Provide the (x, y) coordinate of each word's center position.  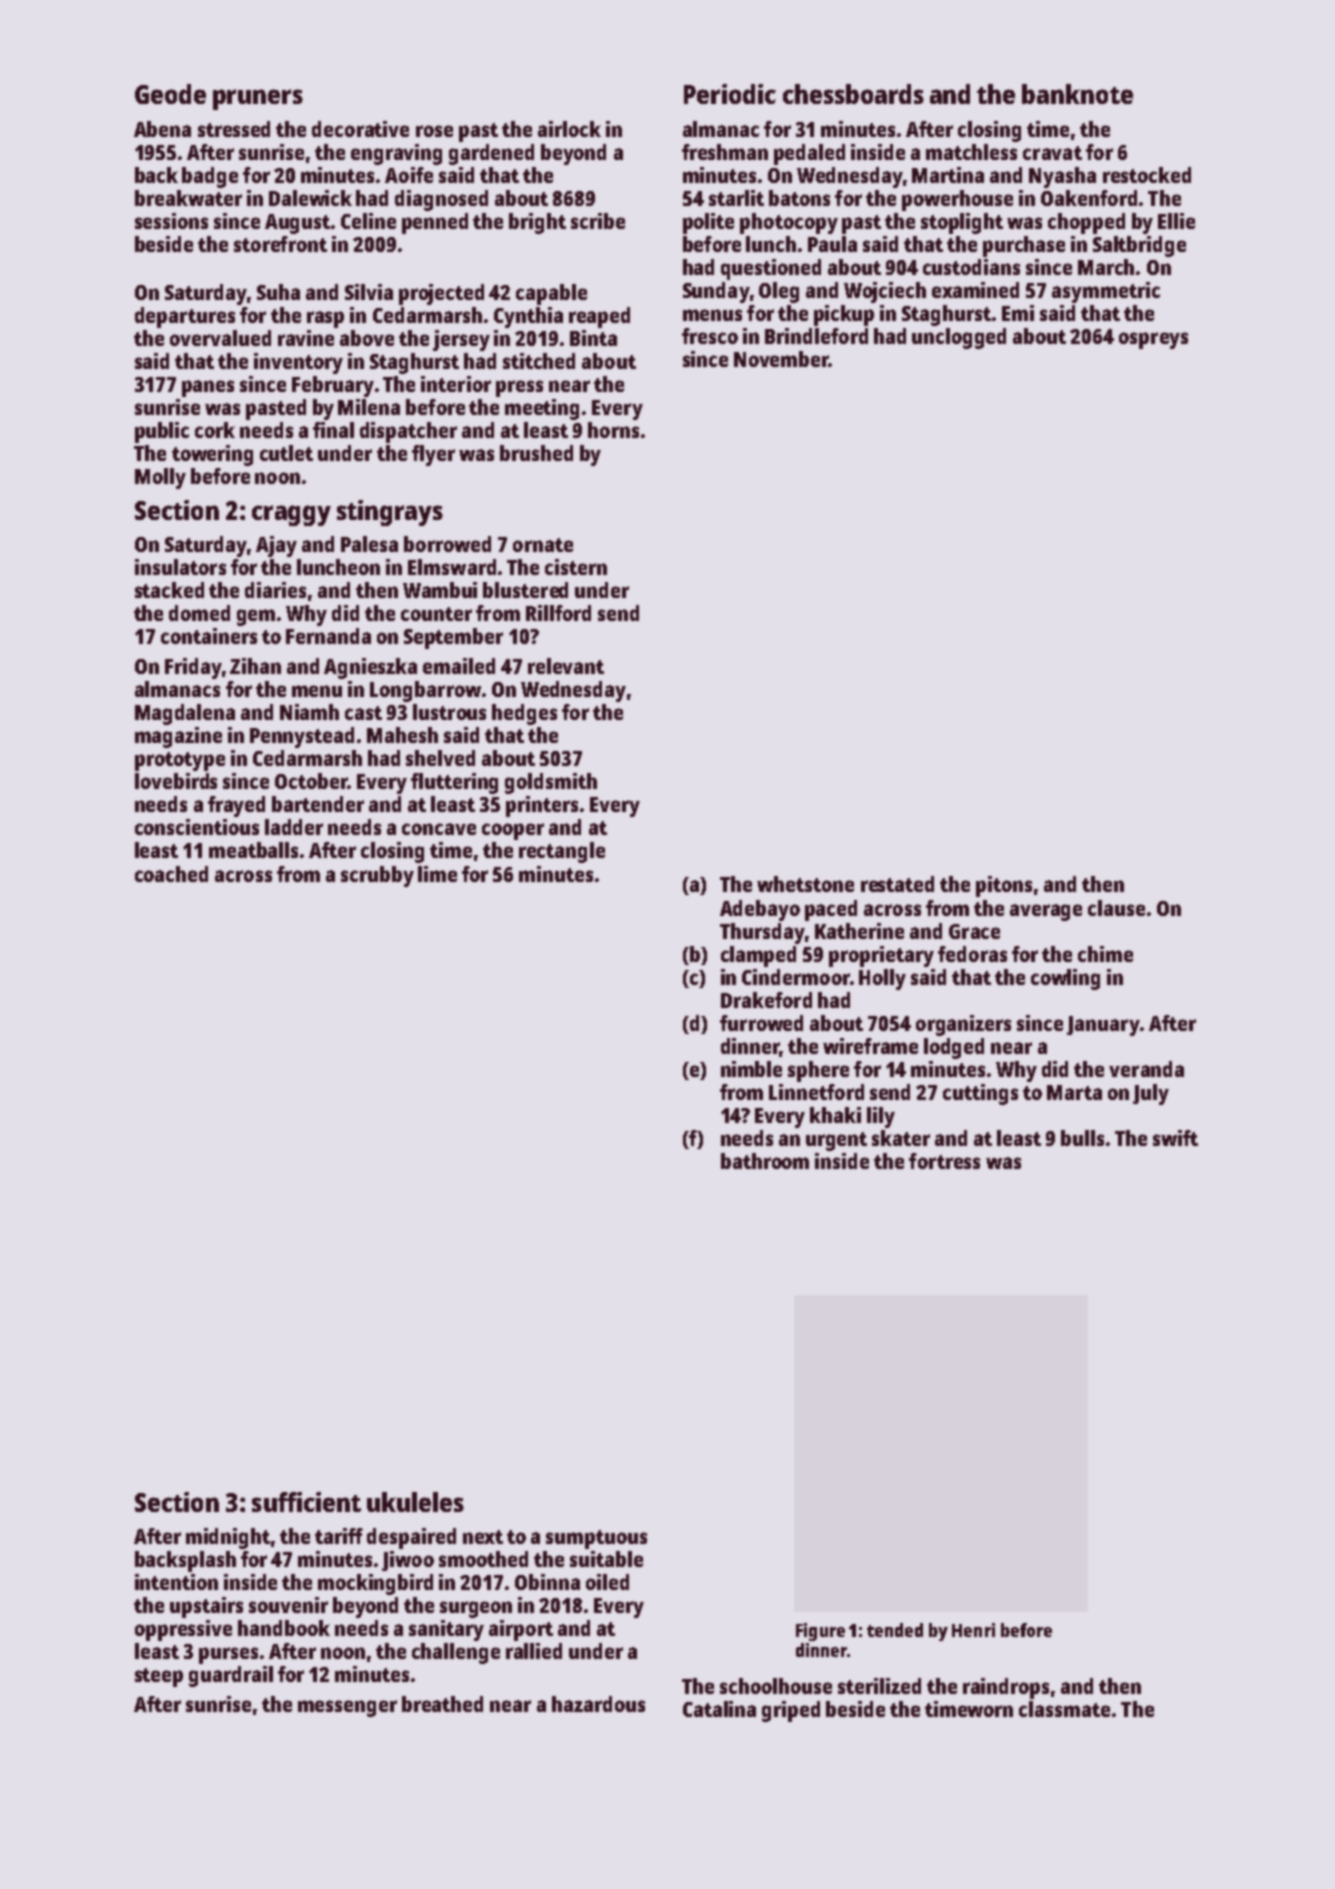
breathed (442, 1704)
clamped (758, 956)
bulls (1082, 1138)
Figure (820, 1632)
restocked (1147, 175)
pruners (258, 99)
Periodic (730, 94)
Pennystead (302, 737)
